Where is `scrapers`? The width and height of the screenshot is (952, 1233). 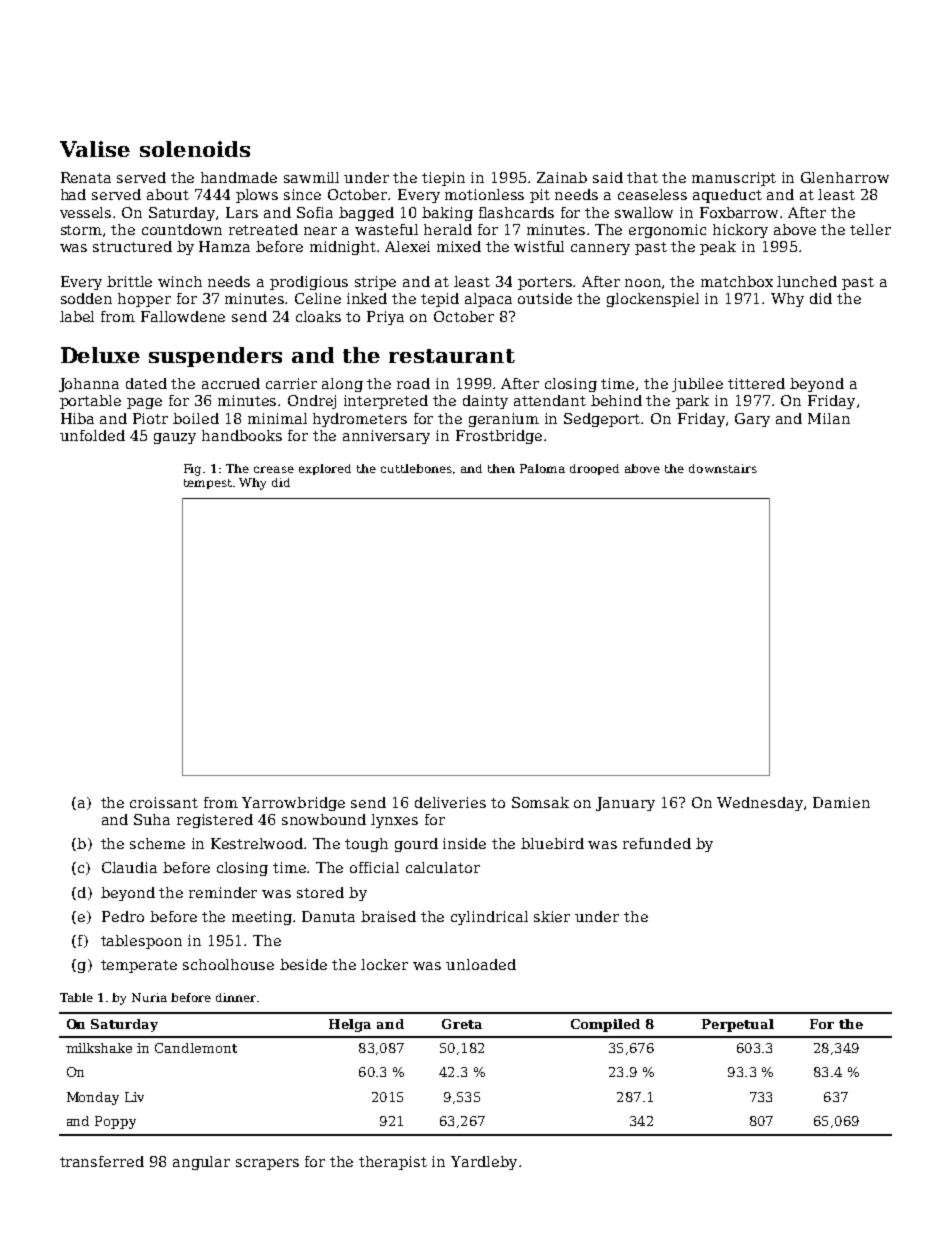 scrapers is located at coordinates (267, 1164).
